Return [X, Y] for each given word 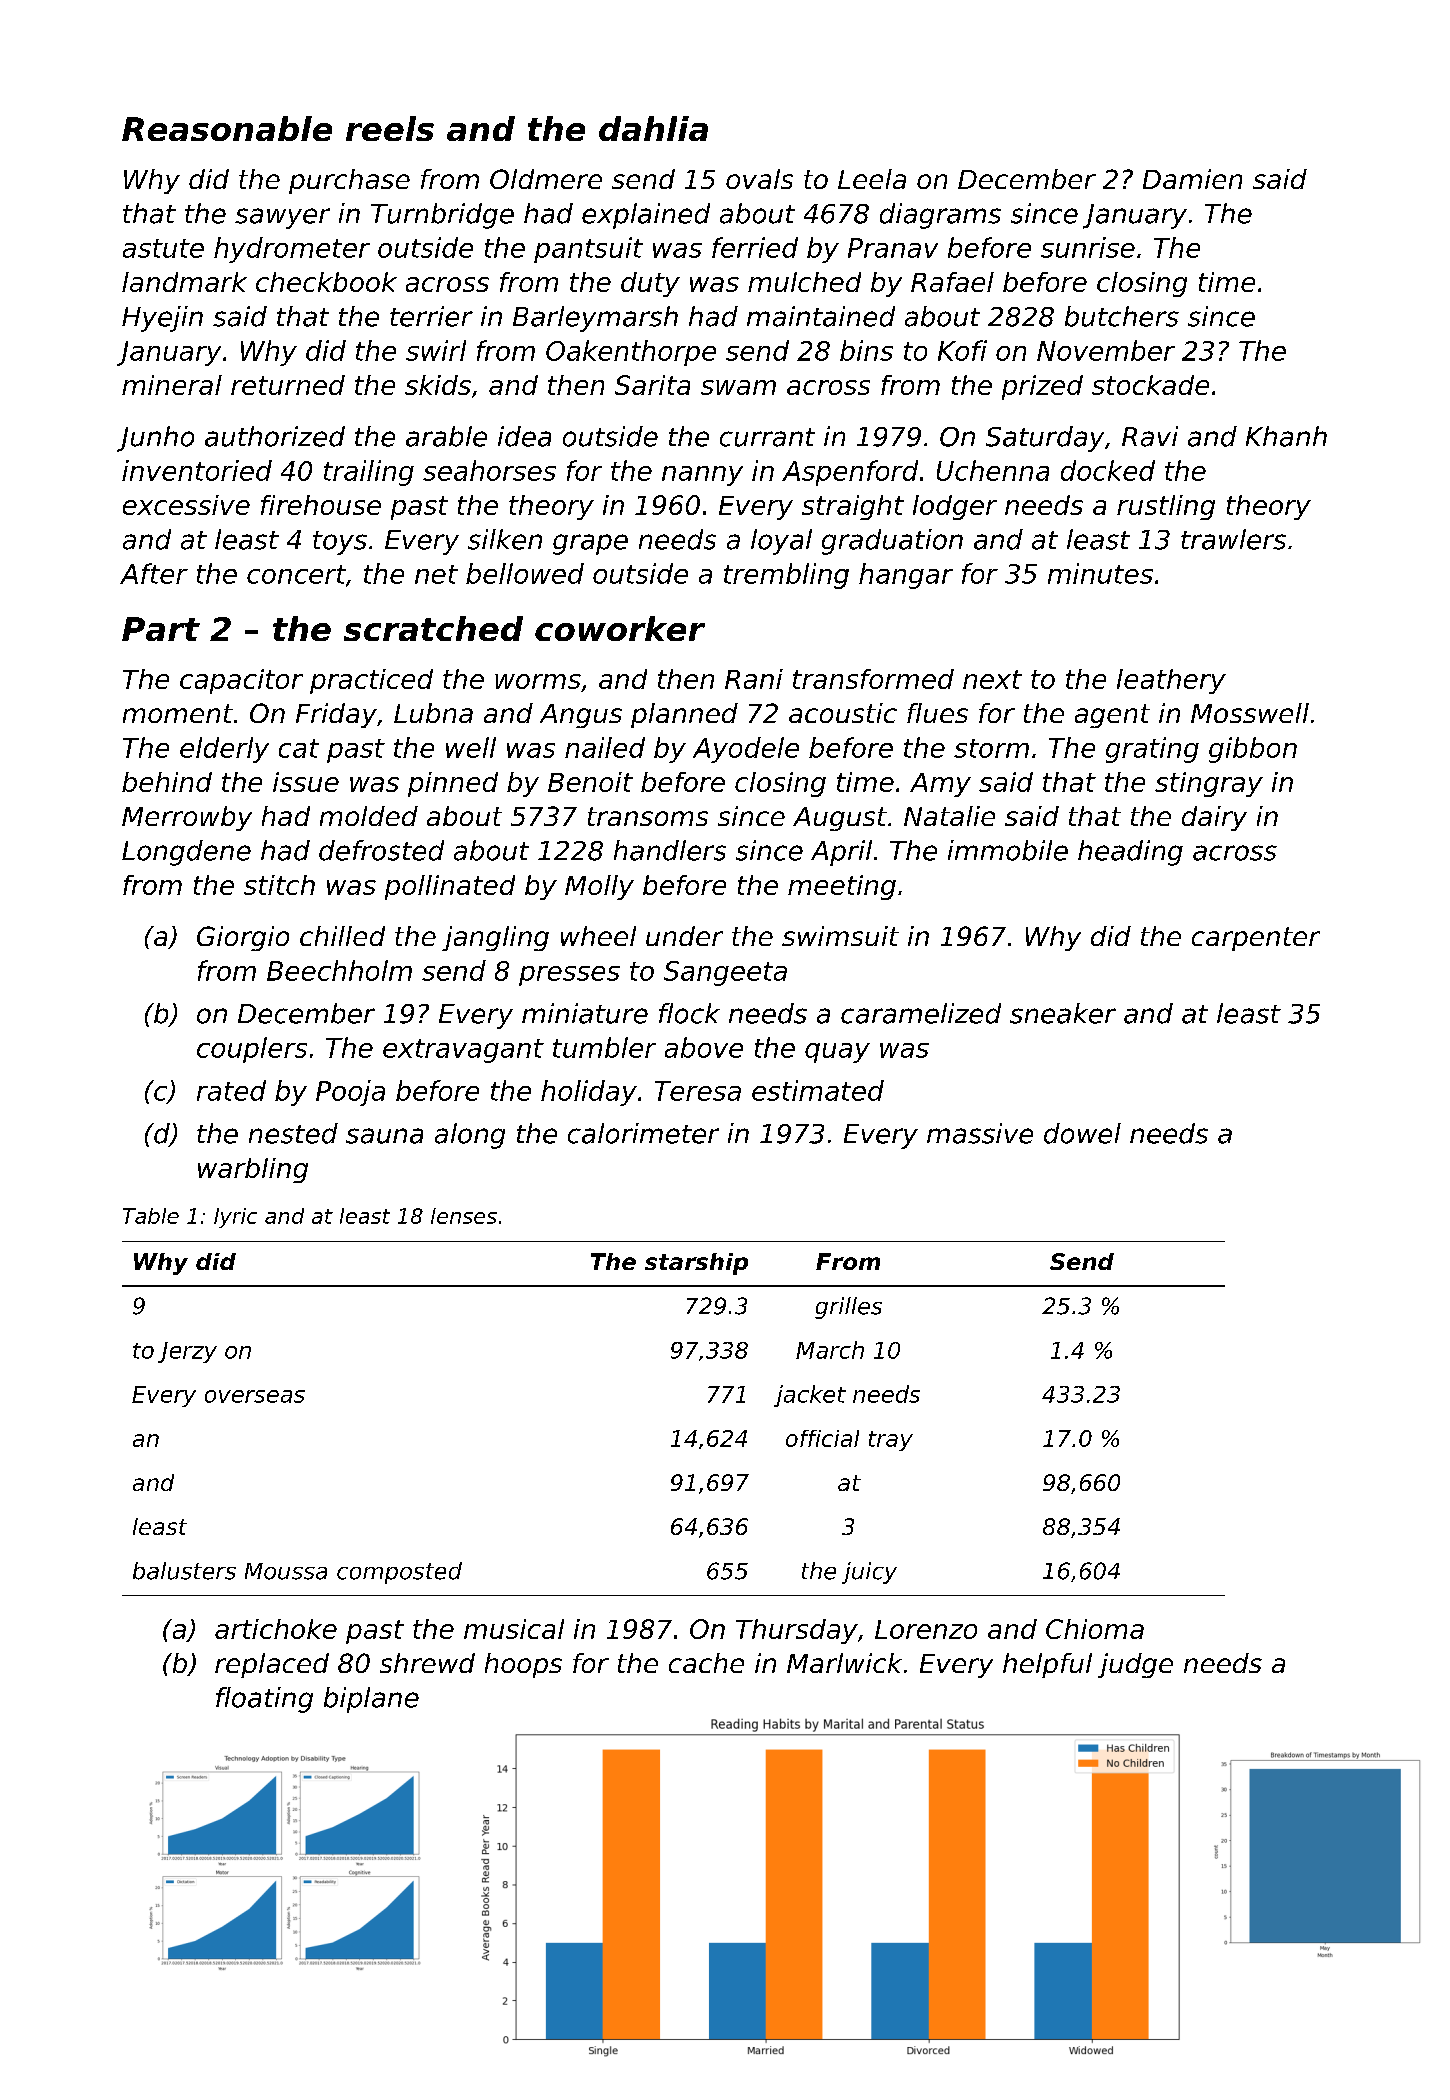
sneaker [1063, 1013]
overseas [255, 1396]
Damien [1192, 179]
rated [231, 1090]
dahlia [653, 128]
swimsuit [840, 936]
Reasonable [227, 128]
